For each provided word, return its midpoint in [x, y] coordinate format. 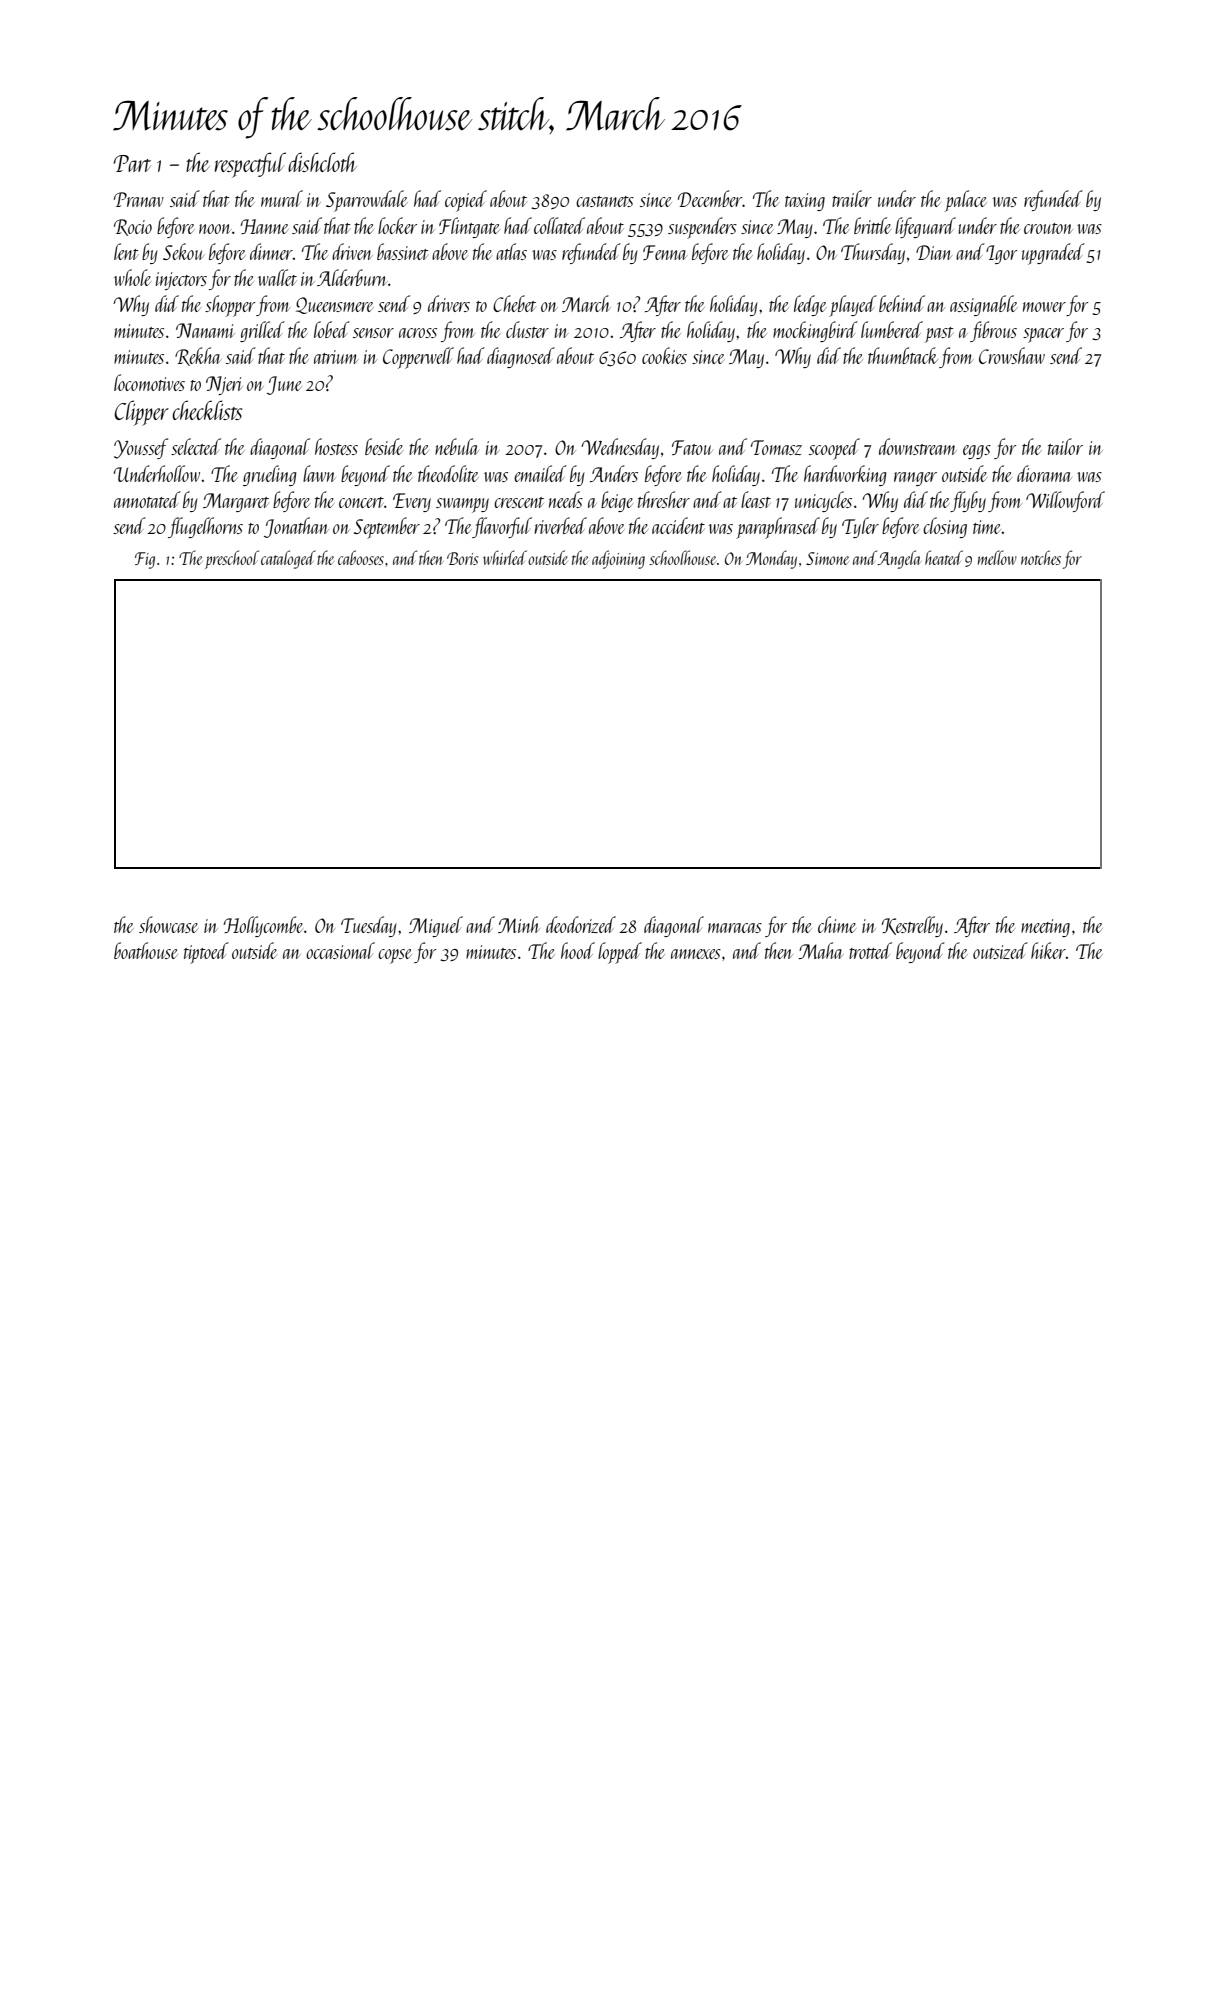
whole [132, 277]
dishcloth [322, 162]
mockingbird [815, 331]
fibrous [993, 331]
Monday [771, 559]
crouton [1048, 228]
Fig [145, 560]
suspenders [702, 228]
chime [837, 924]
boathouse [146, 950]
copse [395, 956]
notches [1041, 557]
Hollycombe [263, 926]
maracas [735, 928]
